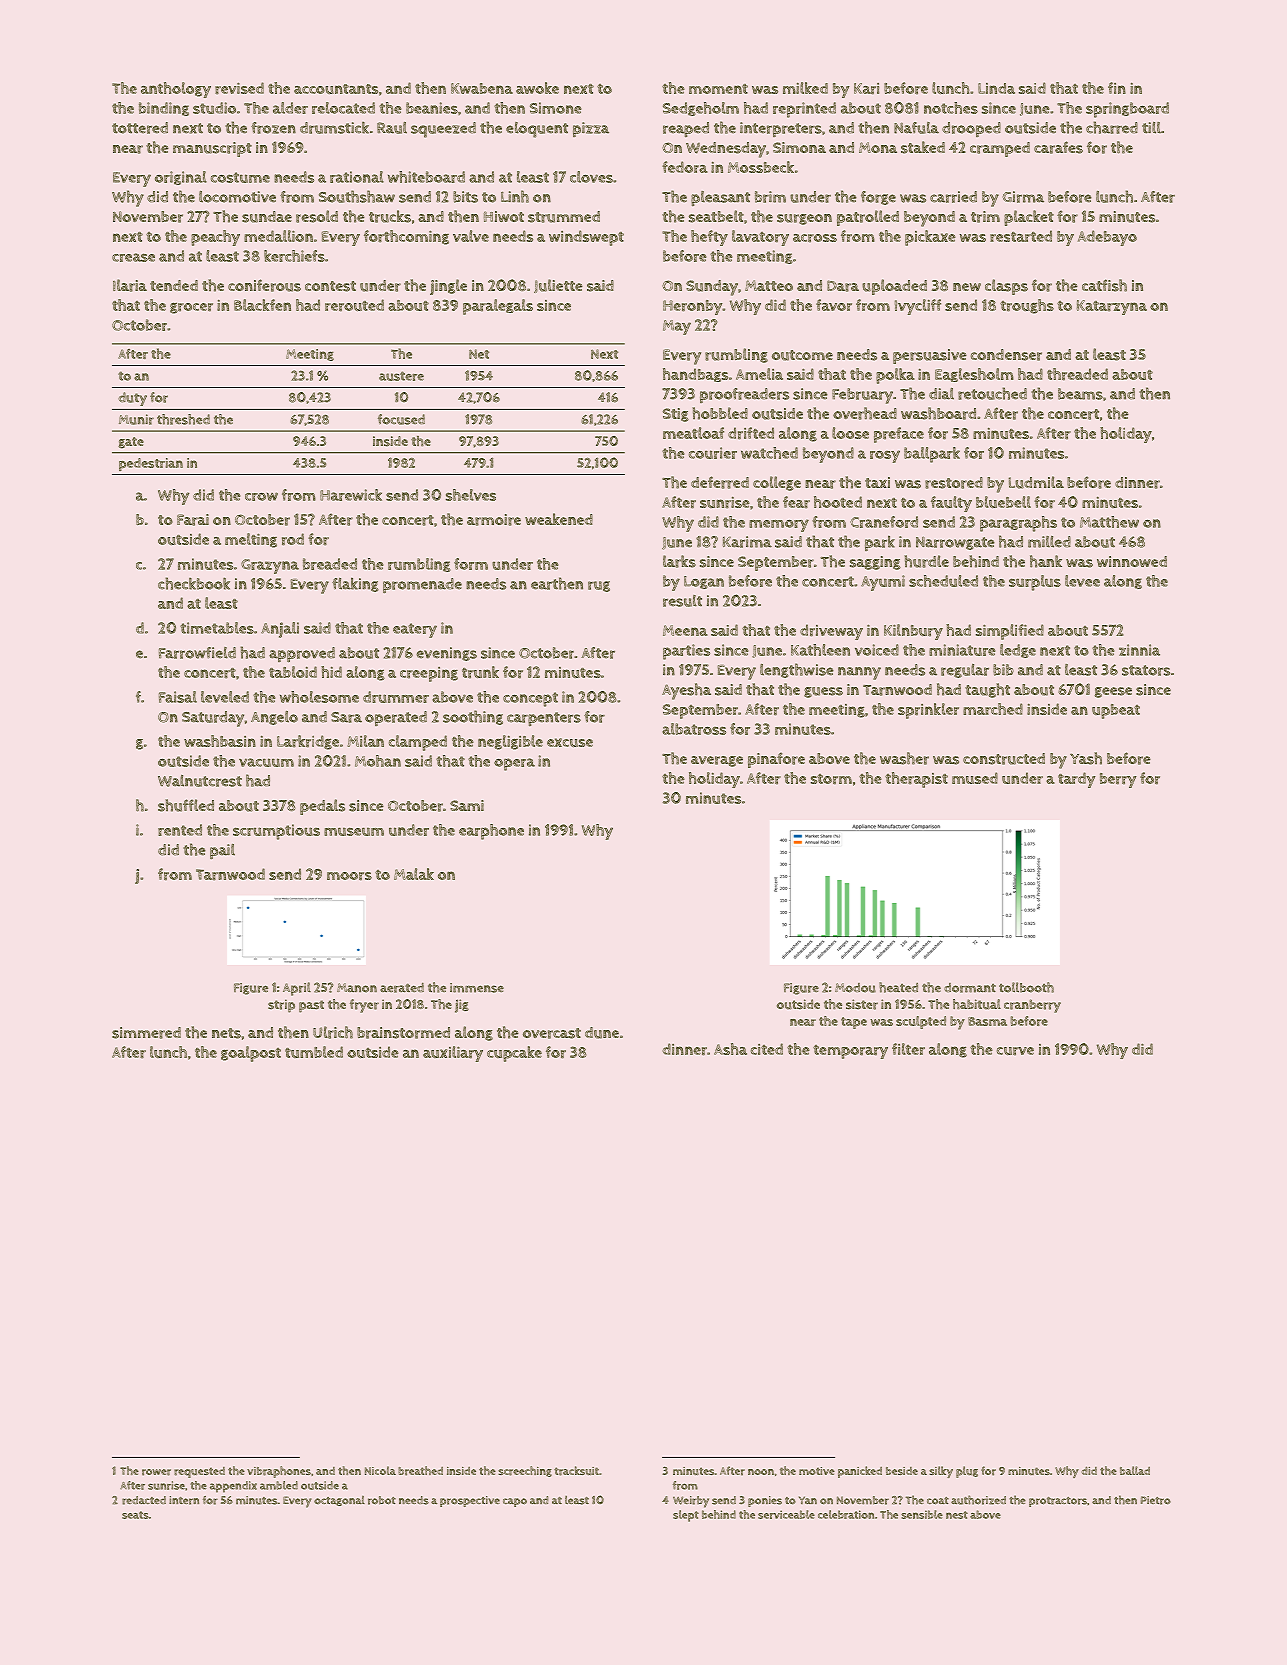 The height and width of the screenshot is (1665, 1287). Describe the element at coordinates (875, 563) in the screenshot. I see `sagging` at that location.
